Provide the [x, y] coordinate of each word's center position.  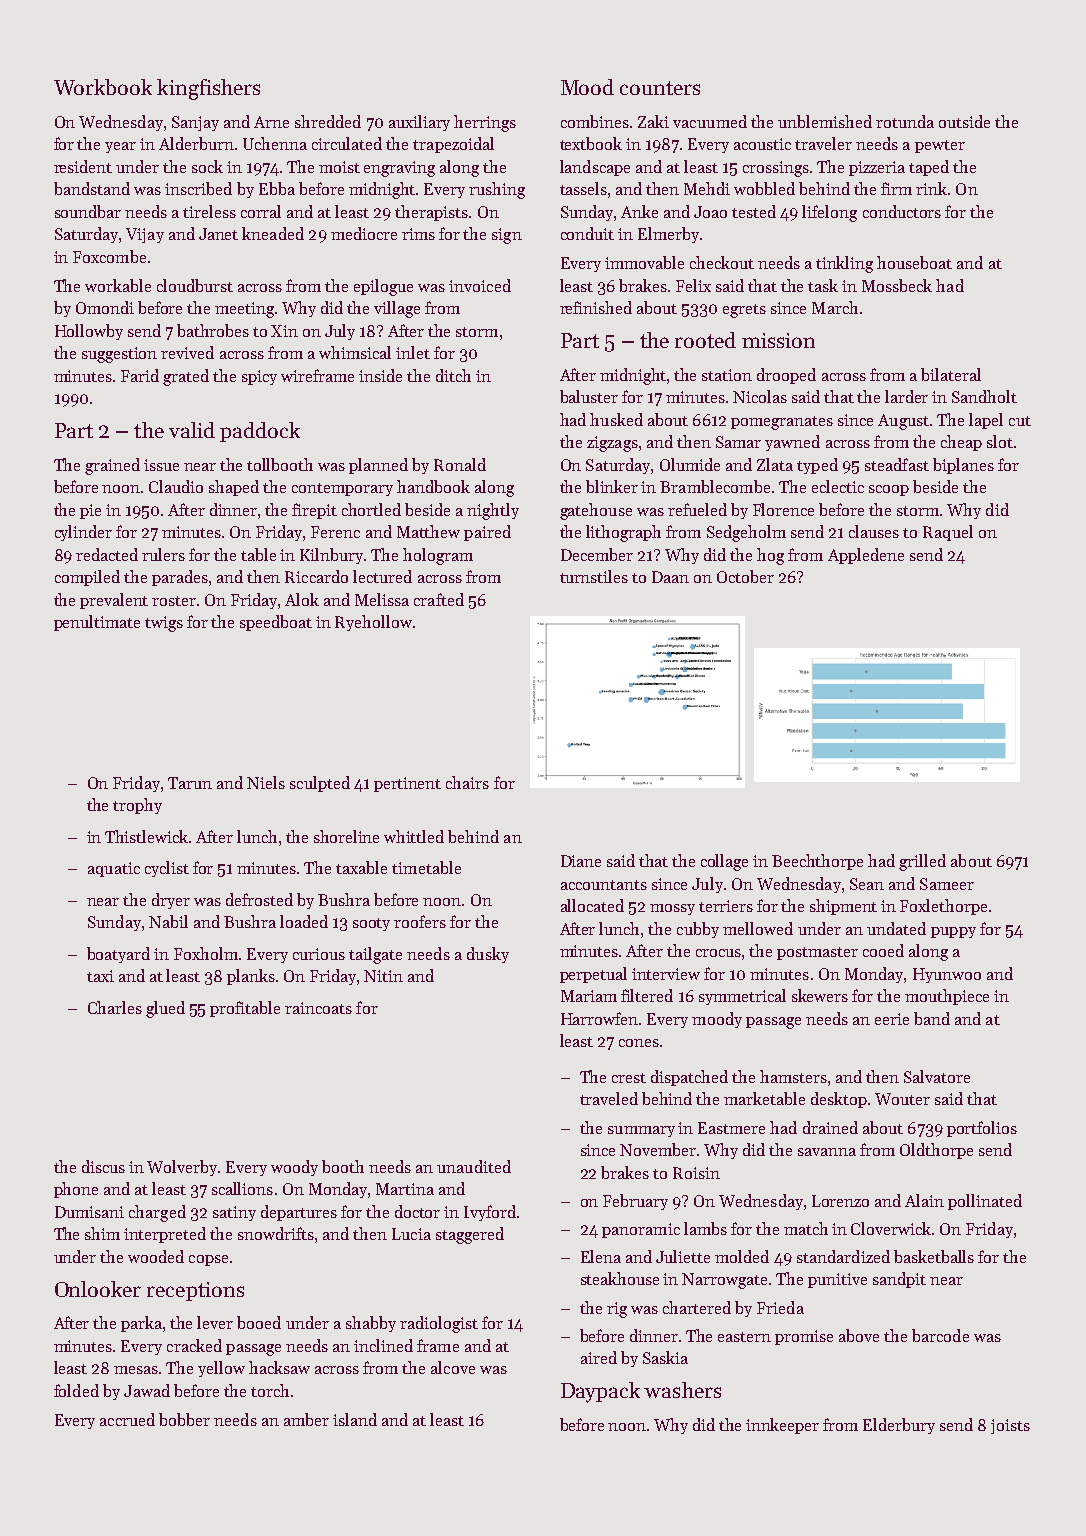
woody [294, 1168]
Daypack [600, 1392]
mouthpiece [947, 997]
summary [641, 1131]
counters [660, 88]
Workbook [103, 87]
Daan [670, 577]
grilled [922, 862]
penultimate [97, 623]
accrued [127, 1419]
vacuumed [710, 121]
